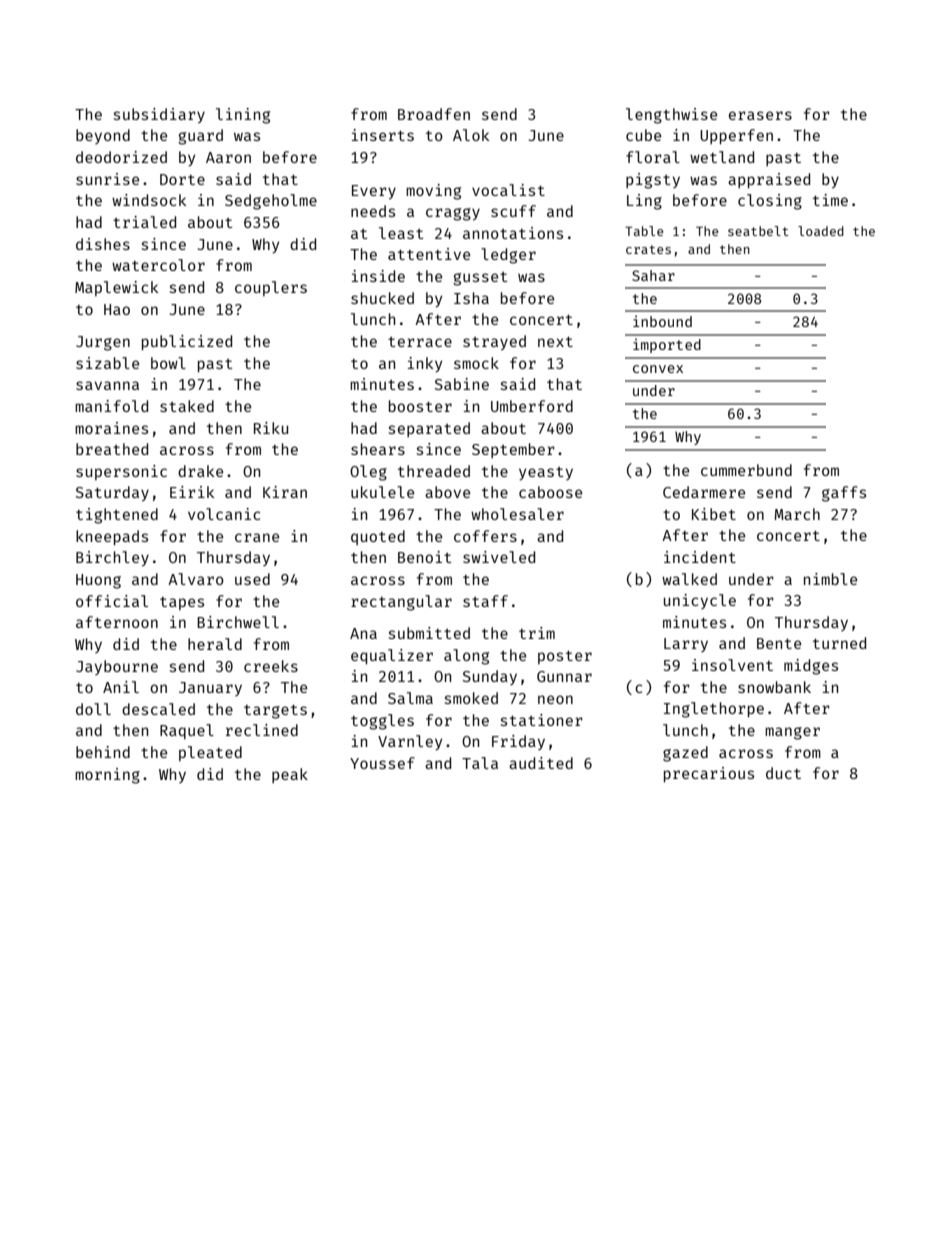 The height and width of the document is (1233, 952). Describe the element at coordinates (434, 114) in the document. I see `Broadfen` at that location.
